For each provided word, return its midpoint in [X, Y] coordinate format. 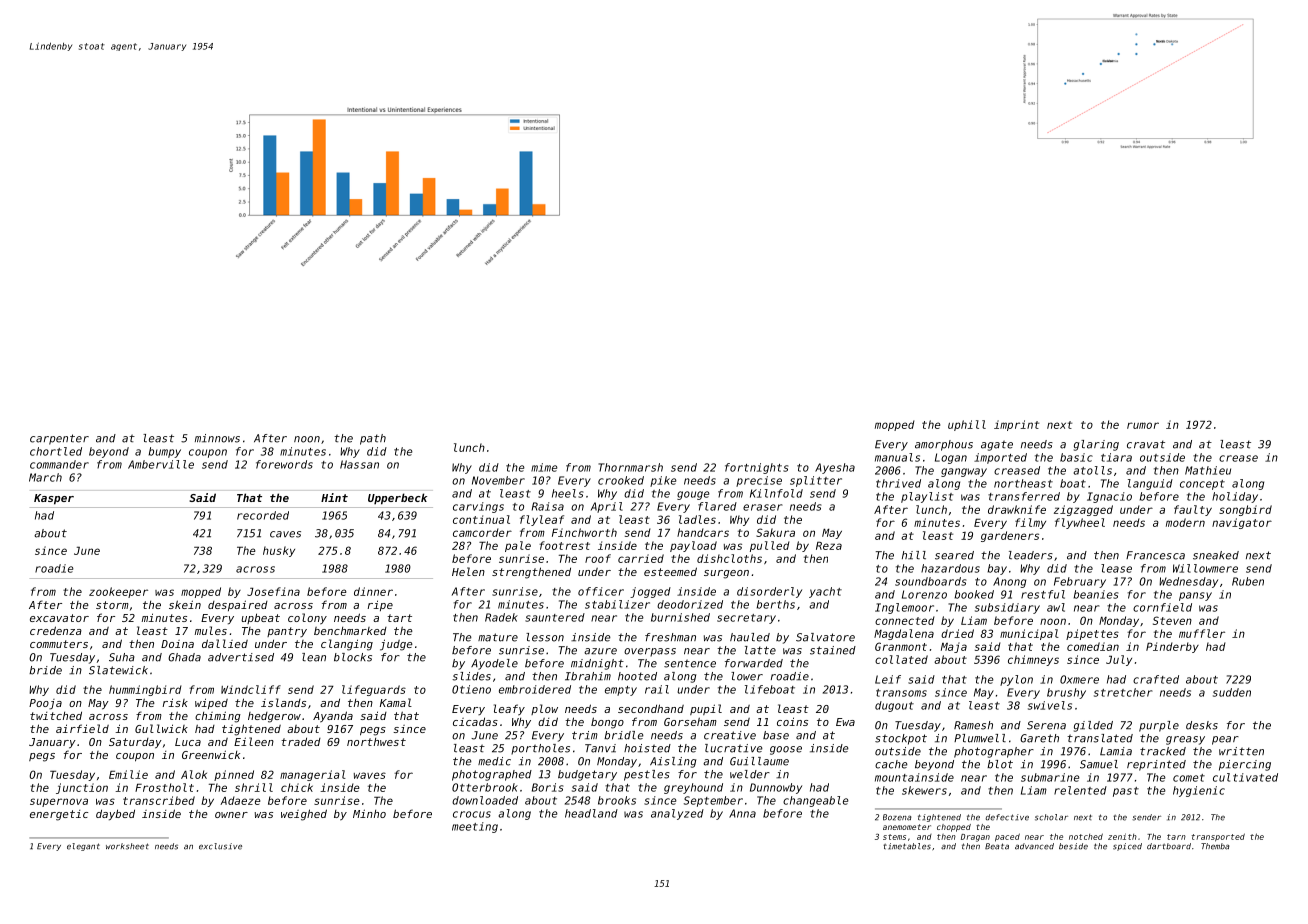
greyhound [693, 788]
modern [1185, 522]
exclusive [220, 846]
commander [59, 464]
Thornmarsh [630, 467]
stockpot [901, 739]
